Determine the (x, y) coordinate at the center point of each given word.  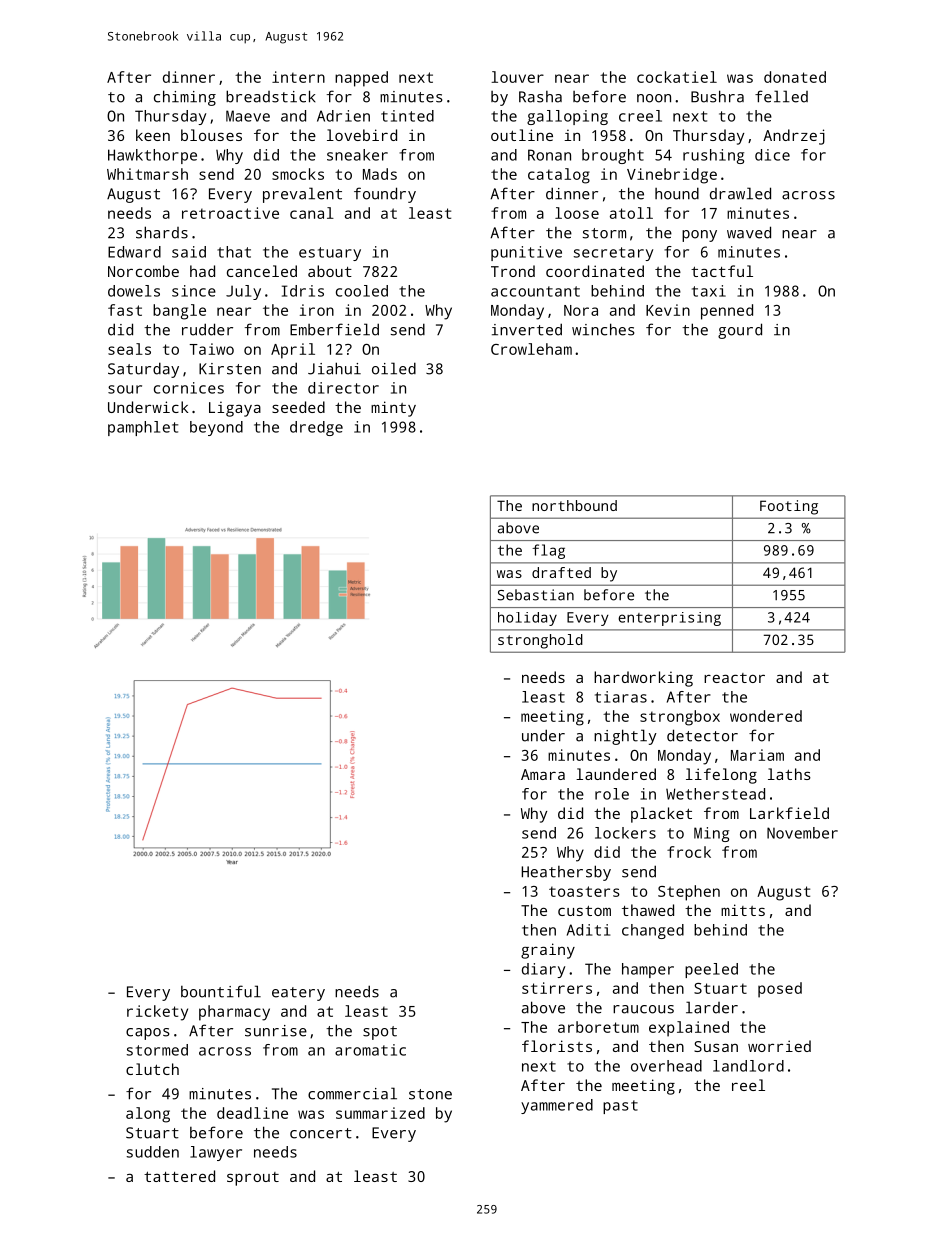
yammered (557, 1106)
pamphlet (143, 428)
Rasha (540, 97)
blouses (211, 135)
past (620, 1107)
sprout (253, 1179)
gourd (740, 331)
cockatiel (677, 77)
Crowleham (531, 349)
